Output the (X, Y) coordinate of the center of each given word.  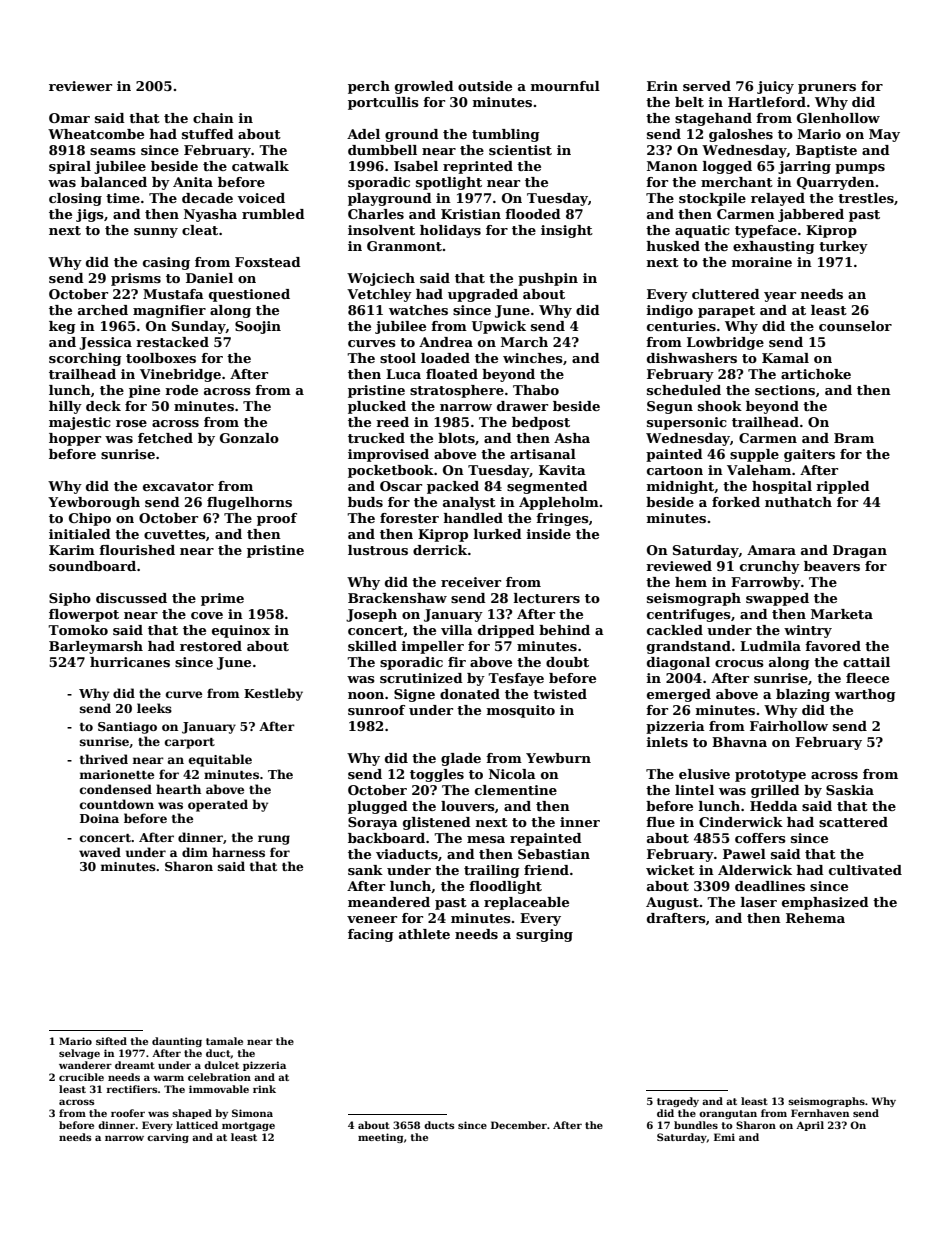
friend (546, 870)
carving (168, 1138)
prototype (770, 776)
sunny (156, 233)
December (519, 1125)
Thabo (536, 390)
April (810, 1126)
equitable (220, 760)
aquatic (702, 231)
